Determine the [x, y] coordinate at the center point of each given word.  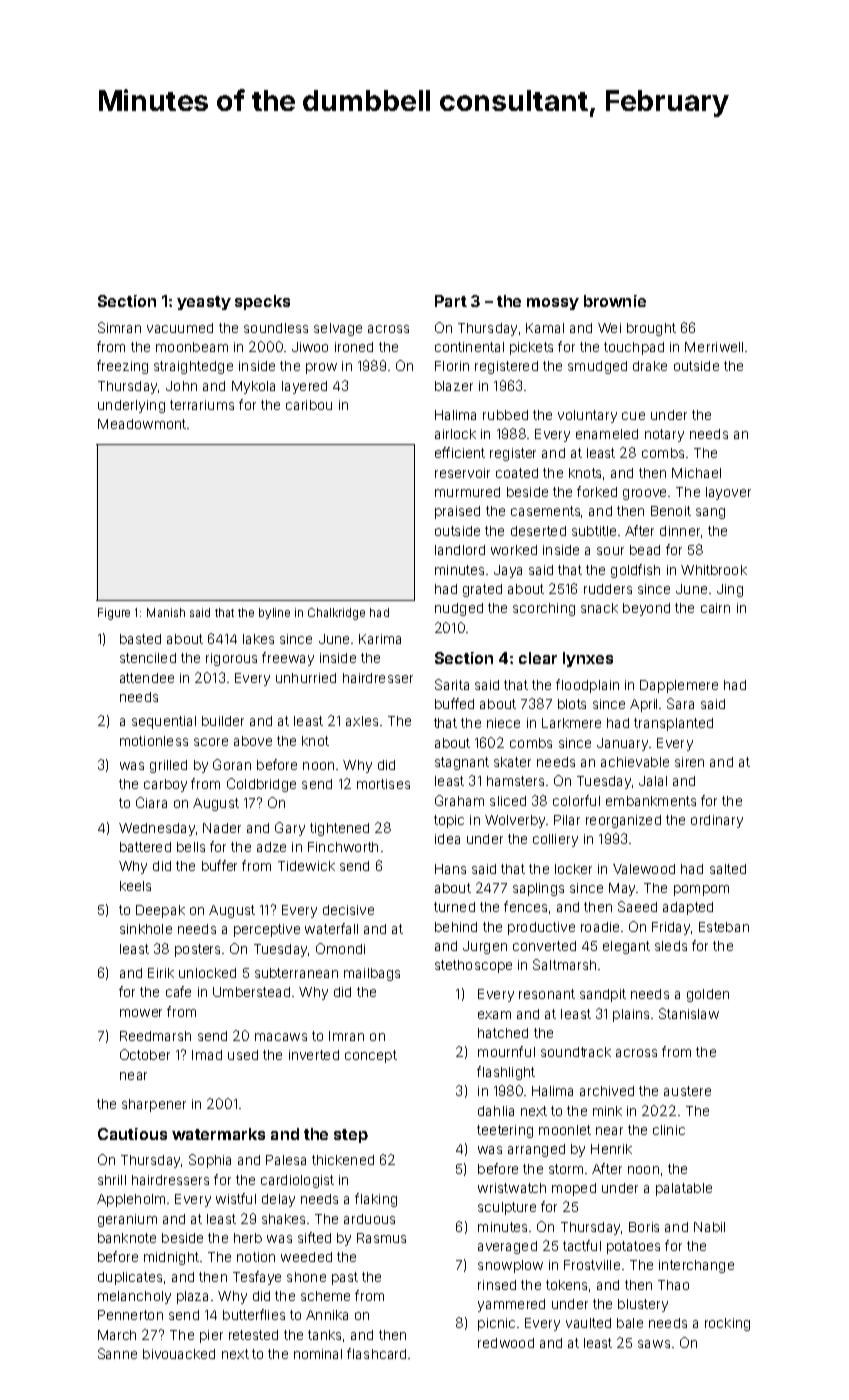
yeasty [204, 303]
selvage [338, 329]
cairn [715, 608]
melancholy [134, 1297]
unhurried [306, 678]
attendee [147, 678]
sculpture [507, 1208]
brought [651, 329]
